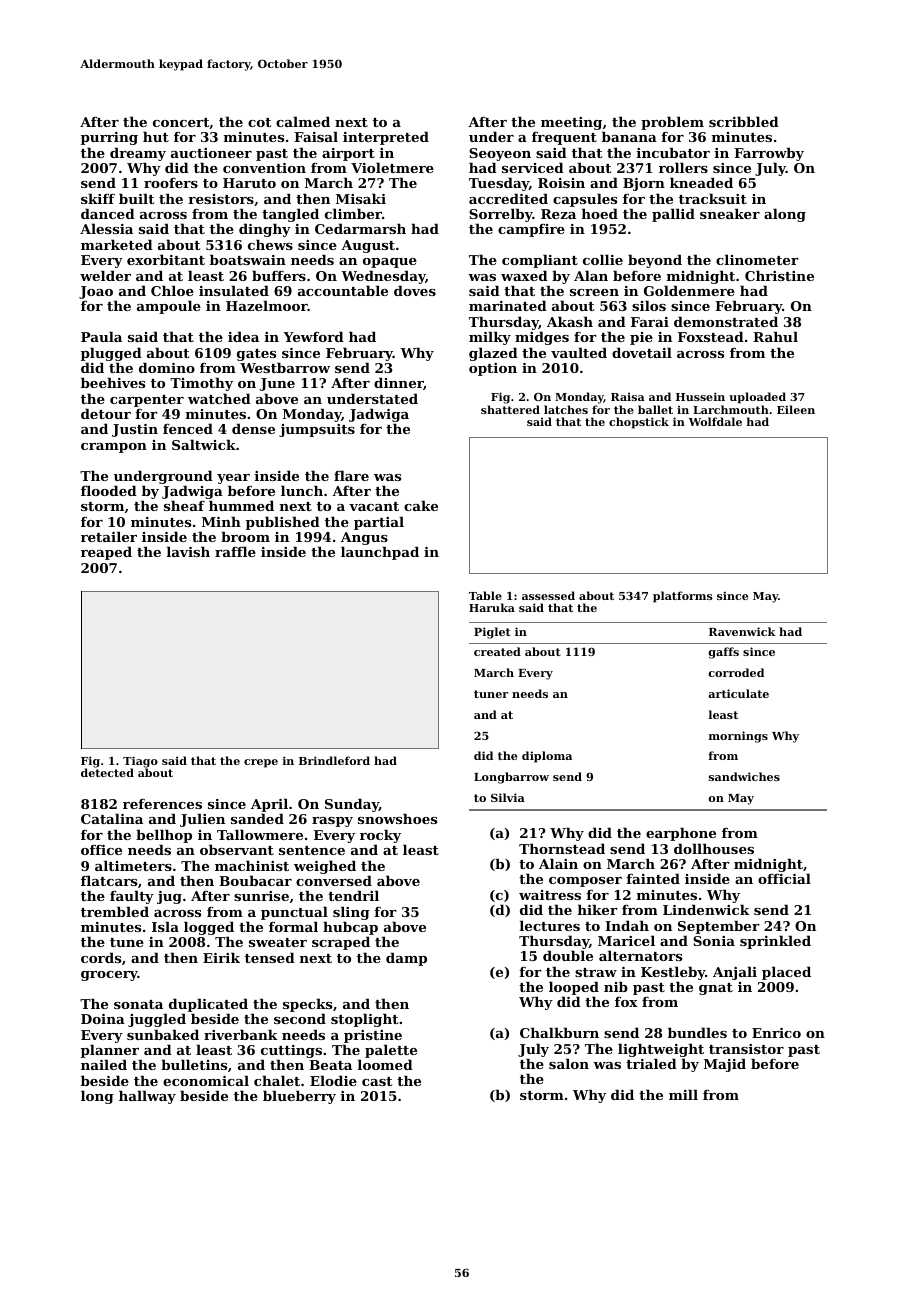 Image resolution: width=908 pixels, height=1316 pixels. What do you see at coordinates (559, 1032) in the screenshot?
I see `Chalkburn` at bounding box center [559, 1032].
